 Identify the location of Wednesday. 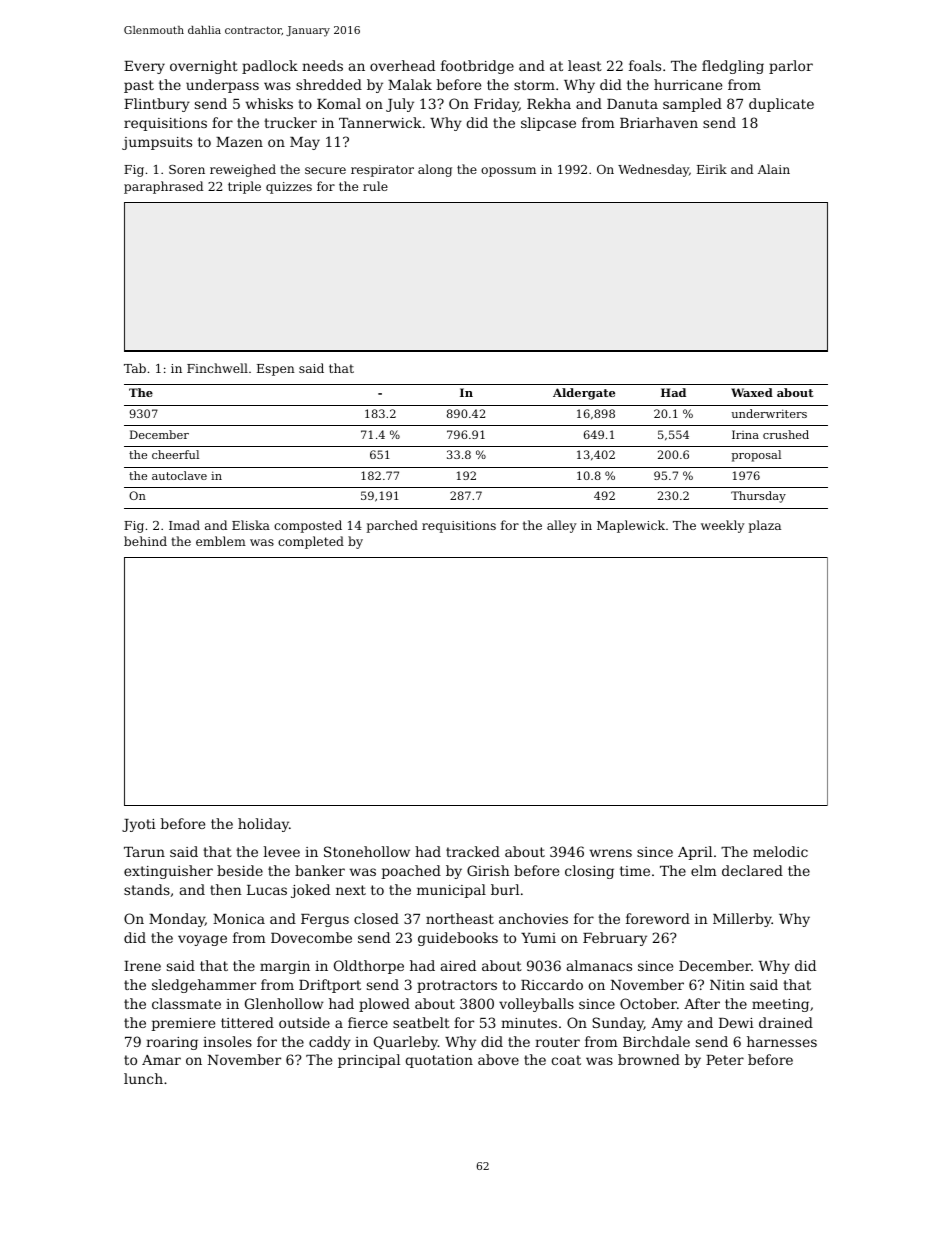
(653, 170).
